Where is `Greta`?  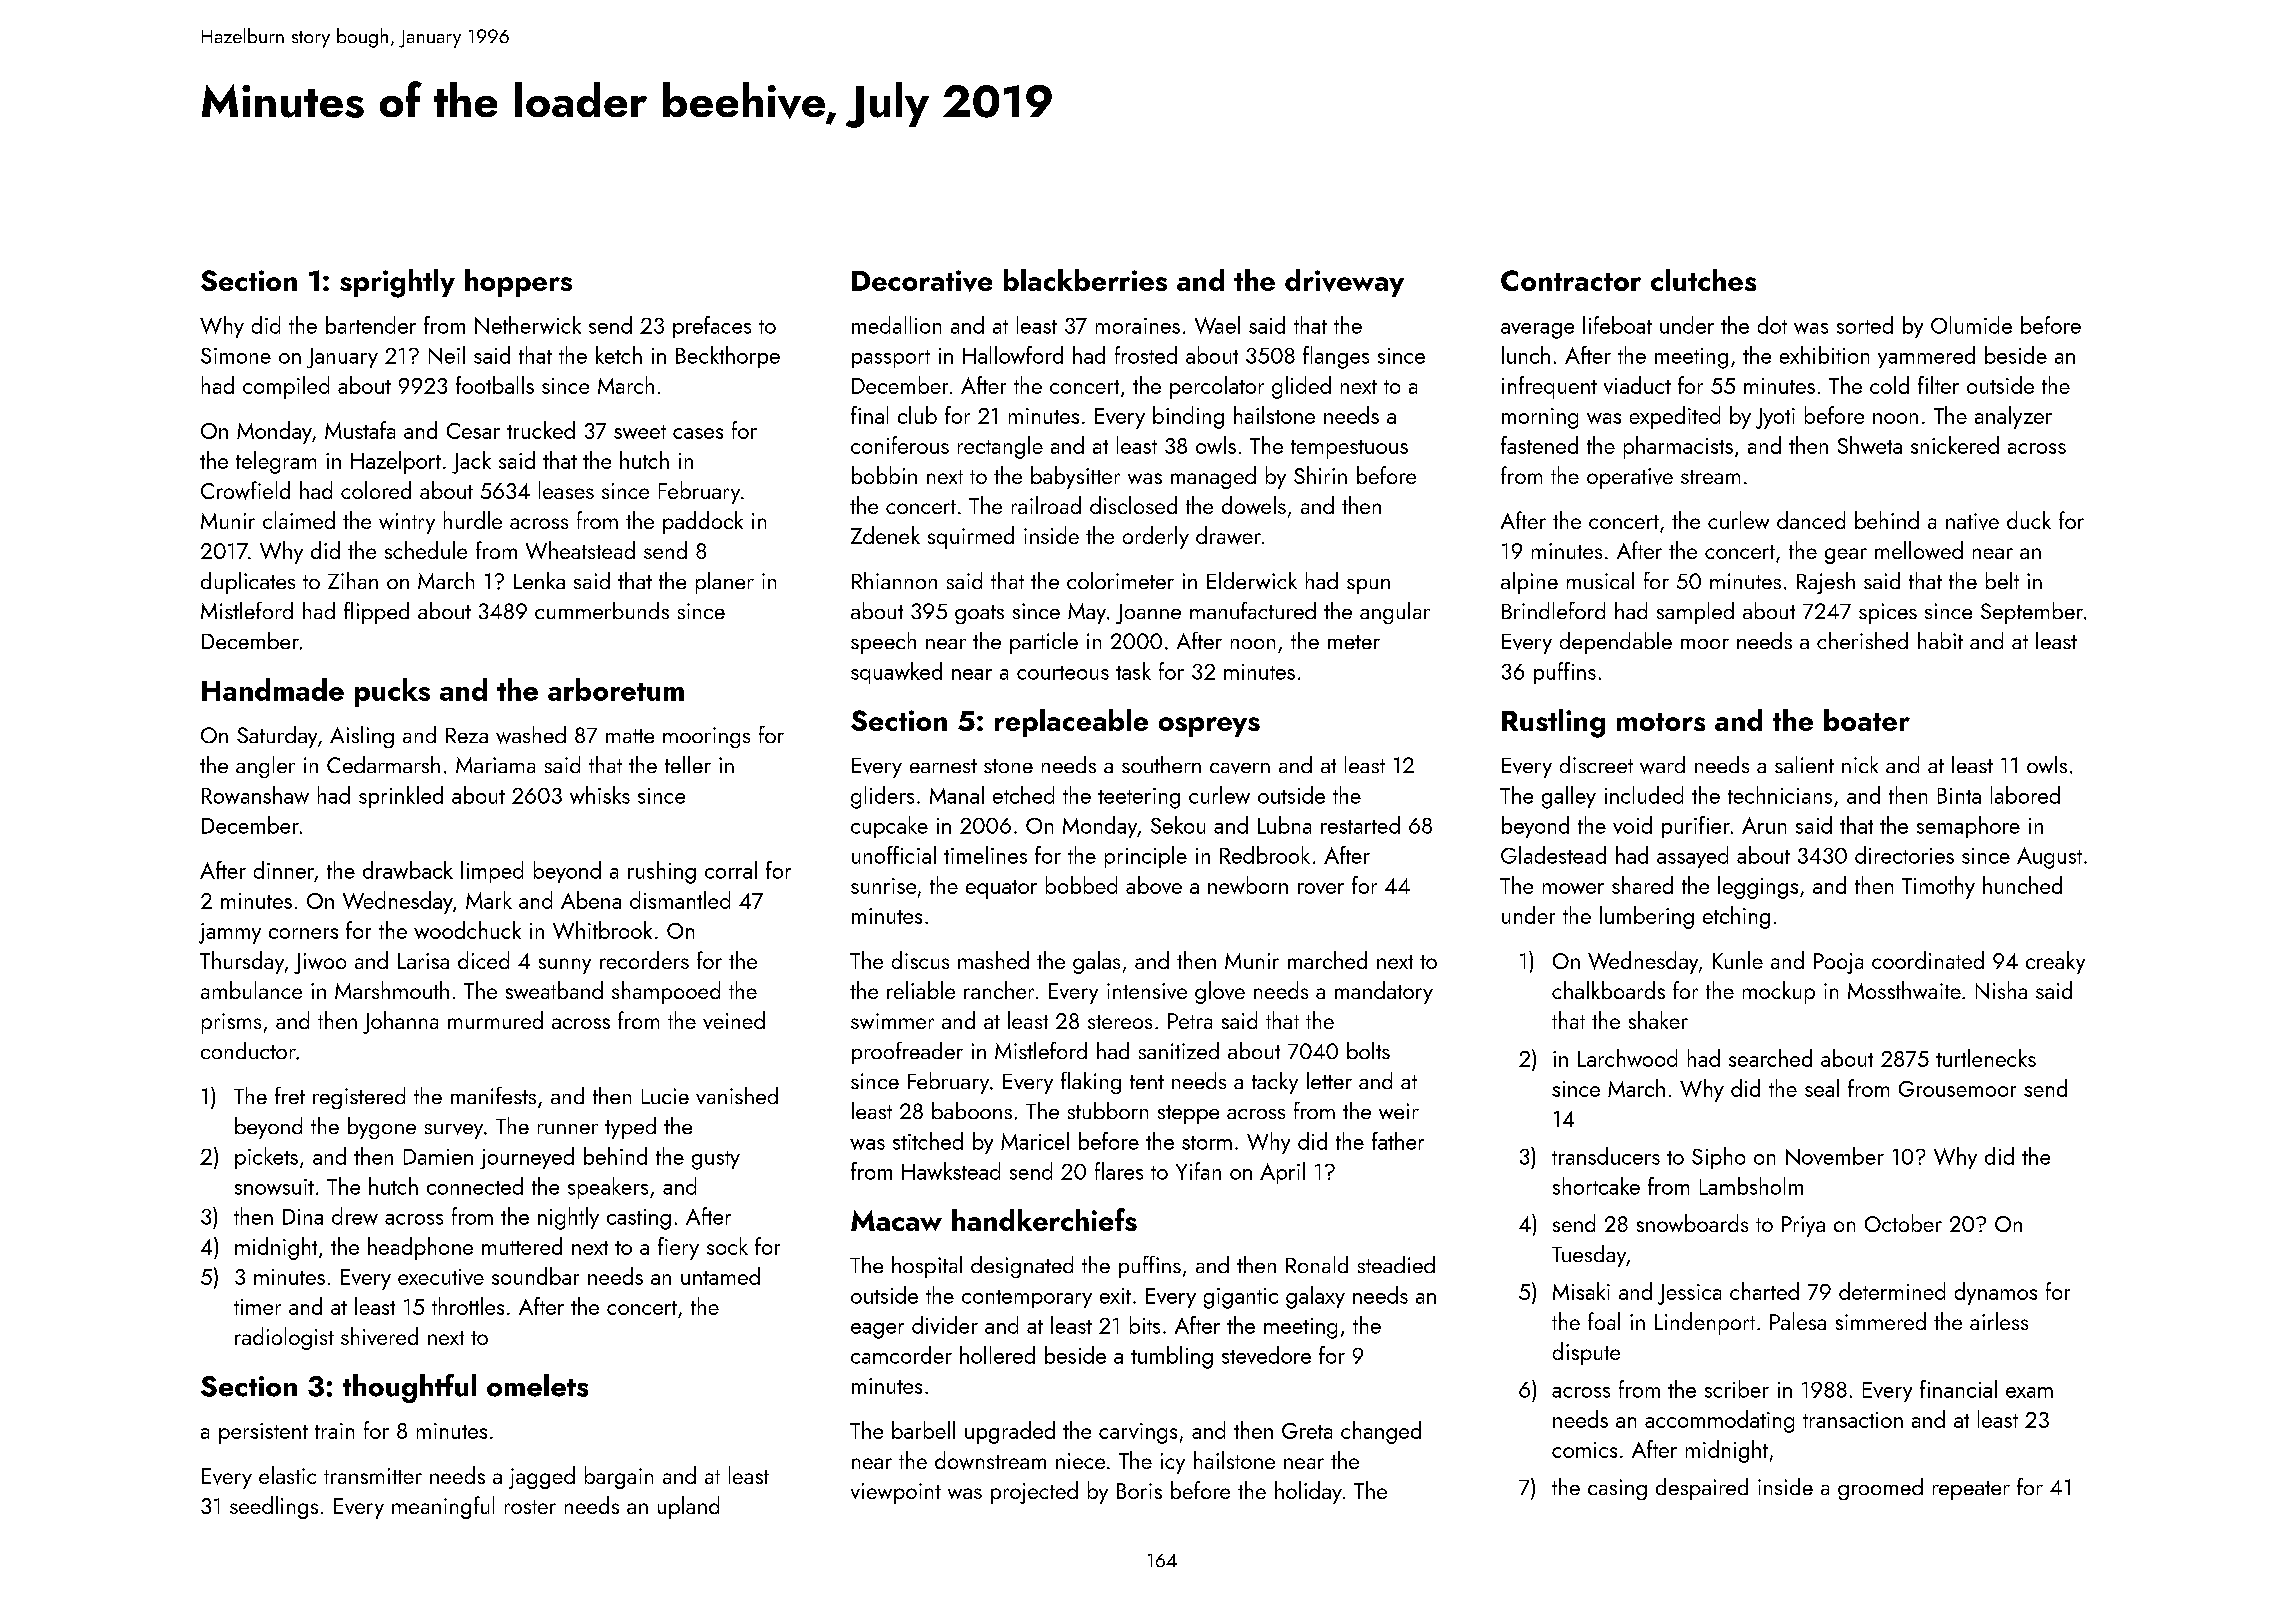 Greta is located at coordinates (1307, 1431).
